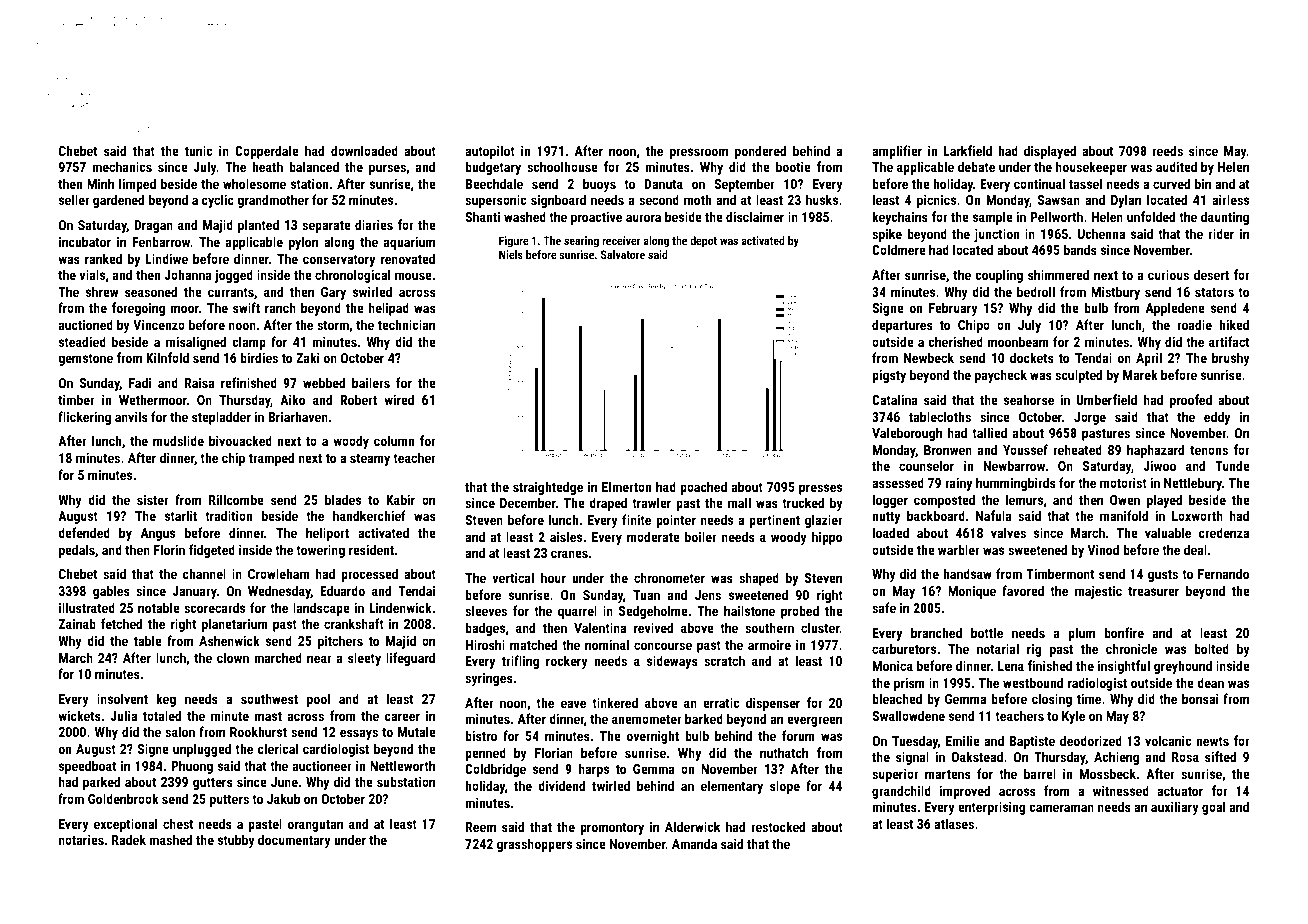  What do you see at coordinates (158, 534) in the screenshot?
I see `Angus` at bounding box center [158, 534].
